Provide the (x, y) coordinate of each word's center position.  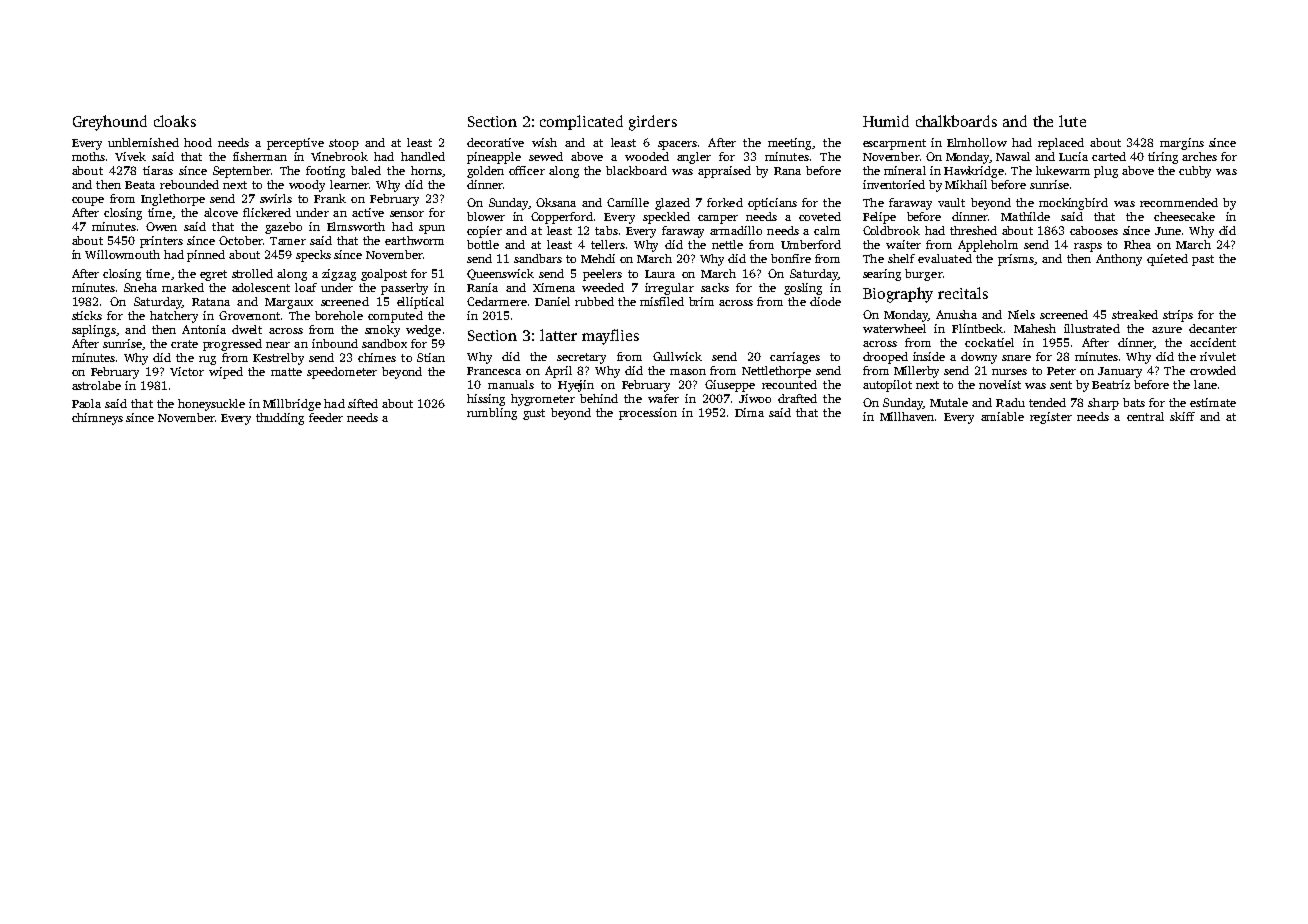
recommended (1179, 202)
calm (827, 230)
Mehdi (598, 258)
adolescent (261, 287)
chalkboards (956, 121)
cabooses (1094, 230)
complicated (581, 122)
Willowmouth (122, 254)
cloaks (175, 121)
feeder (326, 417)
